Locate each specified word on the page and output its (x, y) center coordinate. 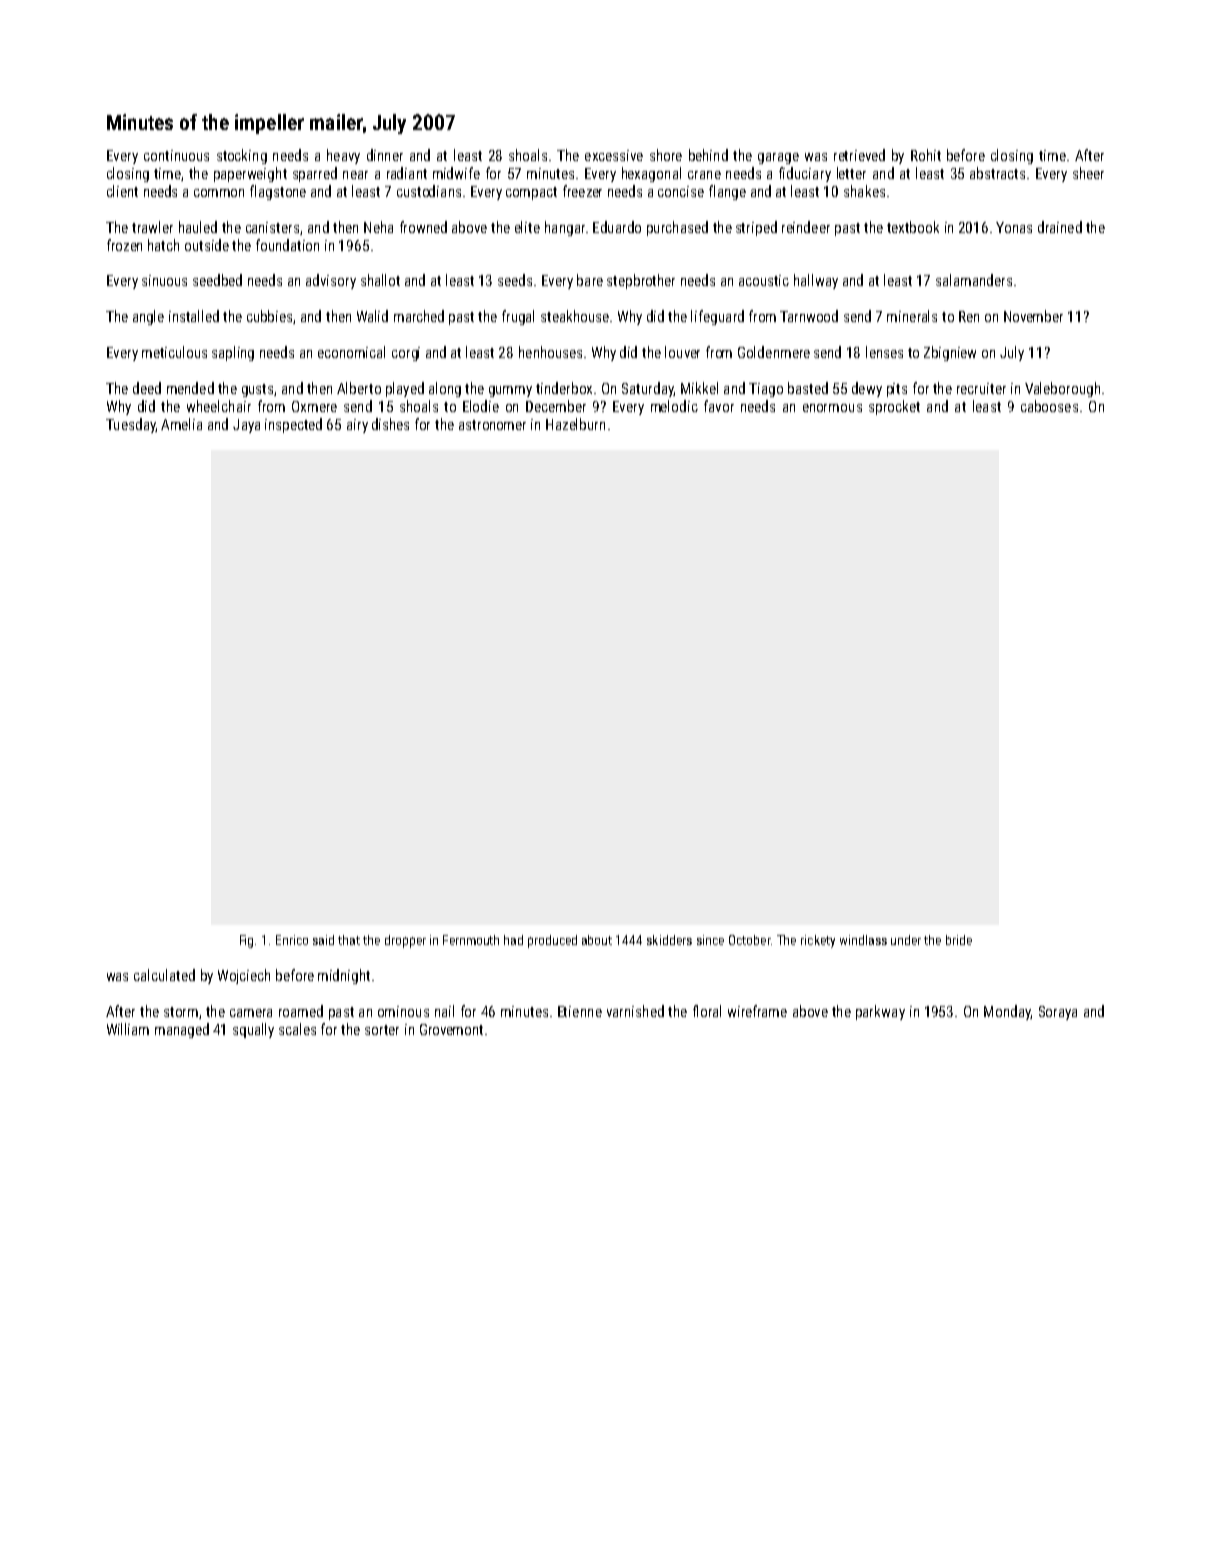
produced (552, 941)
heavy (343, 156)
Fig (246, 941)
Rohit (926, 155)
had (513, 940)
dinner (385, 155)
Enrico (292, 940)
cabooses (1049, 406)
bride (959, 940)
